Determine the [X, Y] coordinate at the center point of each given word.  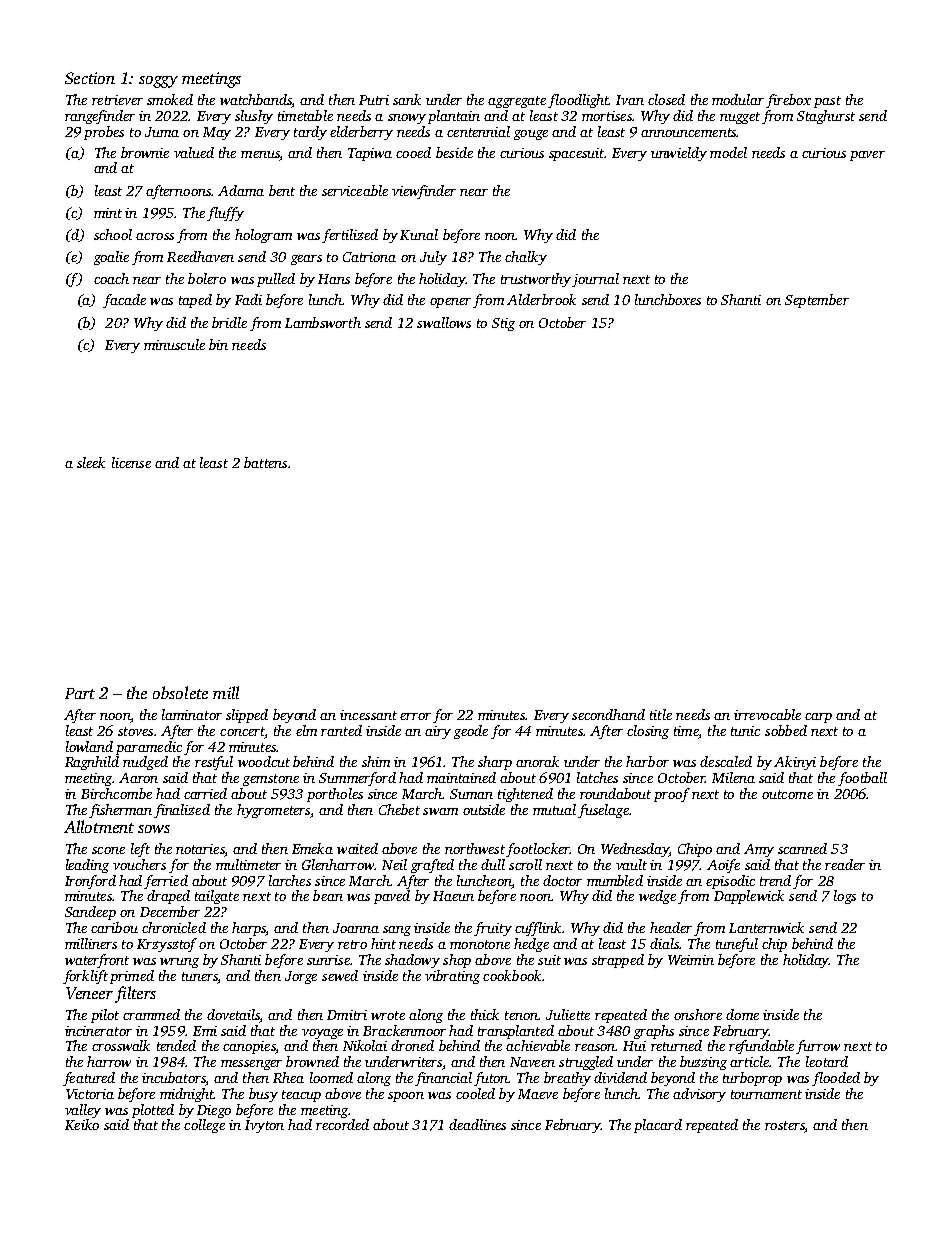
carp [818, 718]
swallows [444, 322]
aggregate [517, 102]
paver [867, 156]
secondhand [608, 714]
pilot [105, 1016]
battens [265, 462]
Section [90, 78]
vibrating [452, 977]
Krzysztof [167, 945]
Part [80, 693]
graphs [654, 1032]
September [817, 301]
